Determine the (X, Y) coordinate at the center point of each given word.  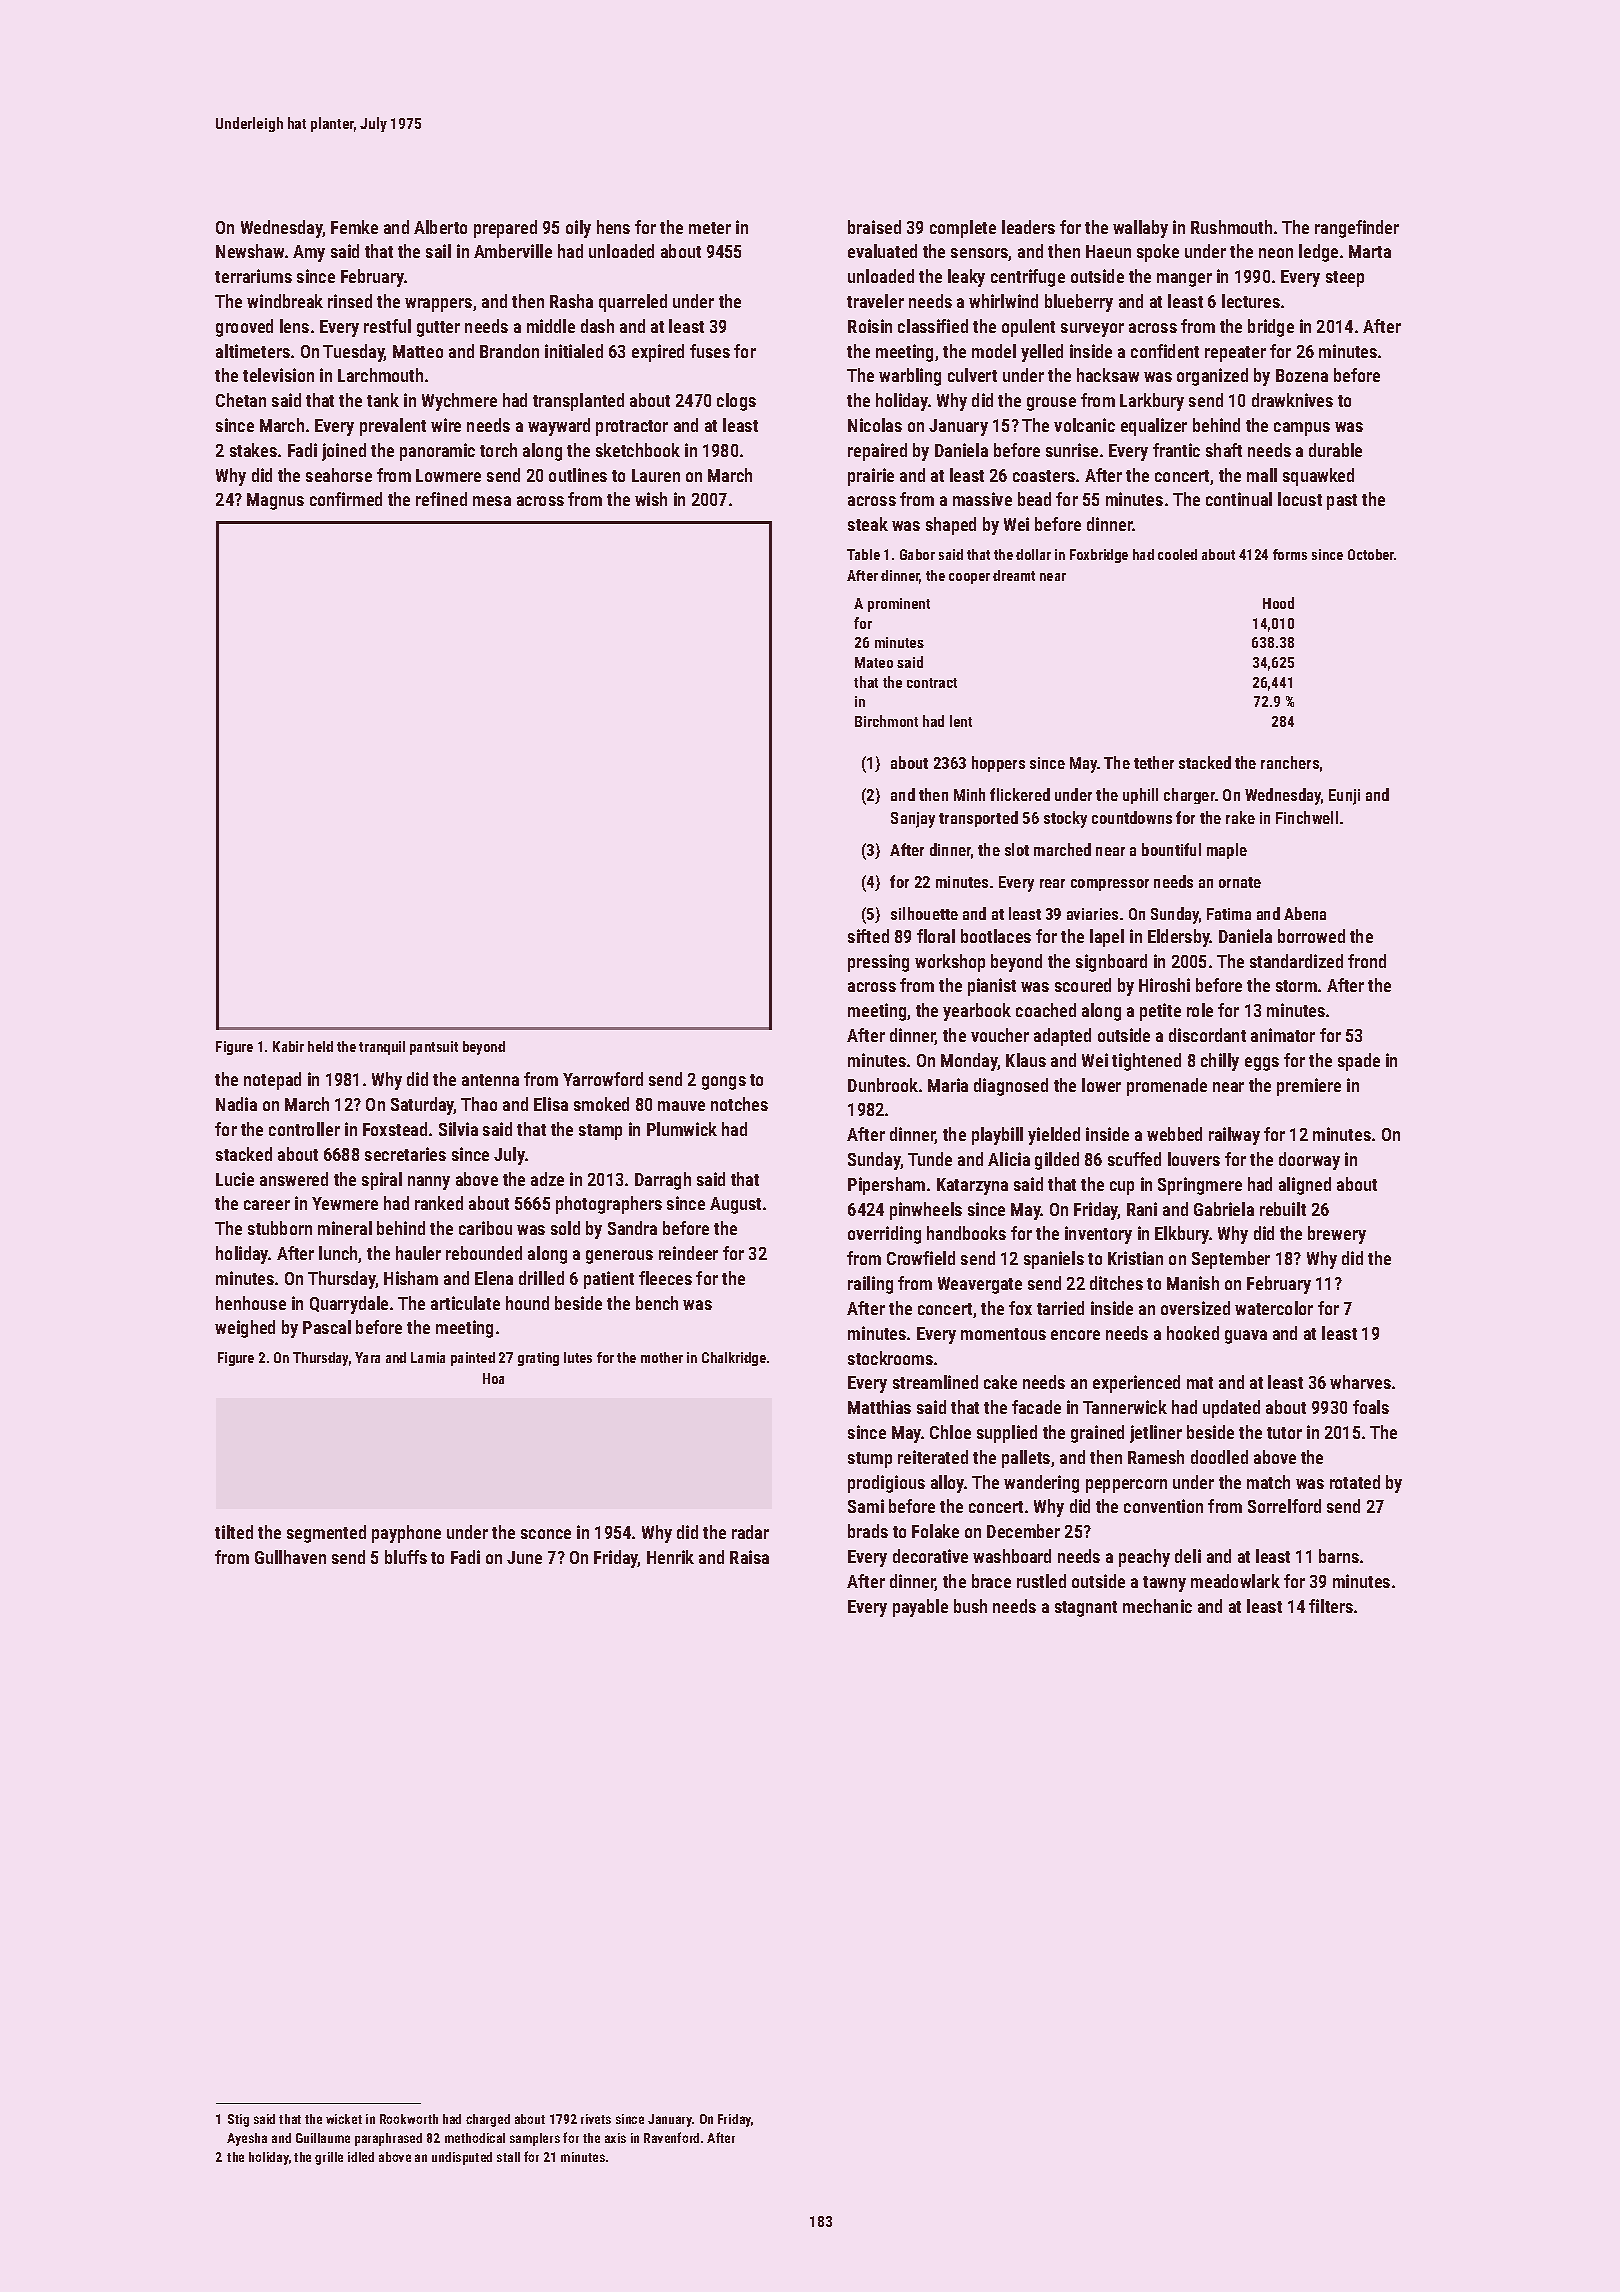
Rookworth (409, 2119)
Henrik (670, 1557)
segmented (326, 1534)
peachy (1144, 1558)
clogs (736, 402)
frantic (1176, 450)
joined (344, 452)
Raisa (749, 1557)
